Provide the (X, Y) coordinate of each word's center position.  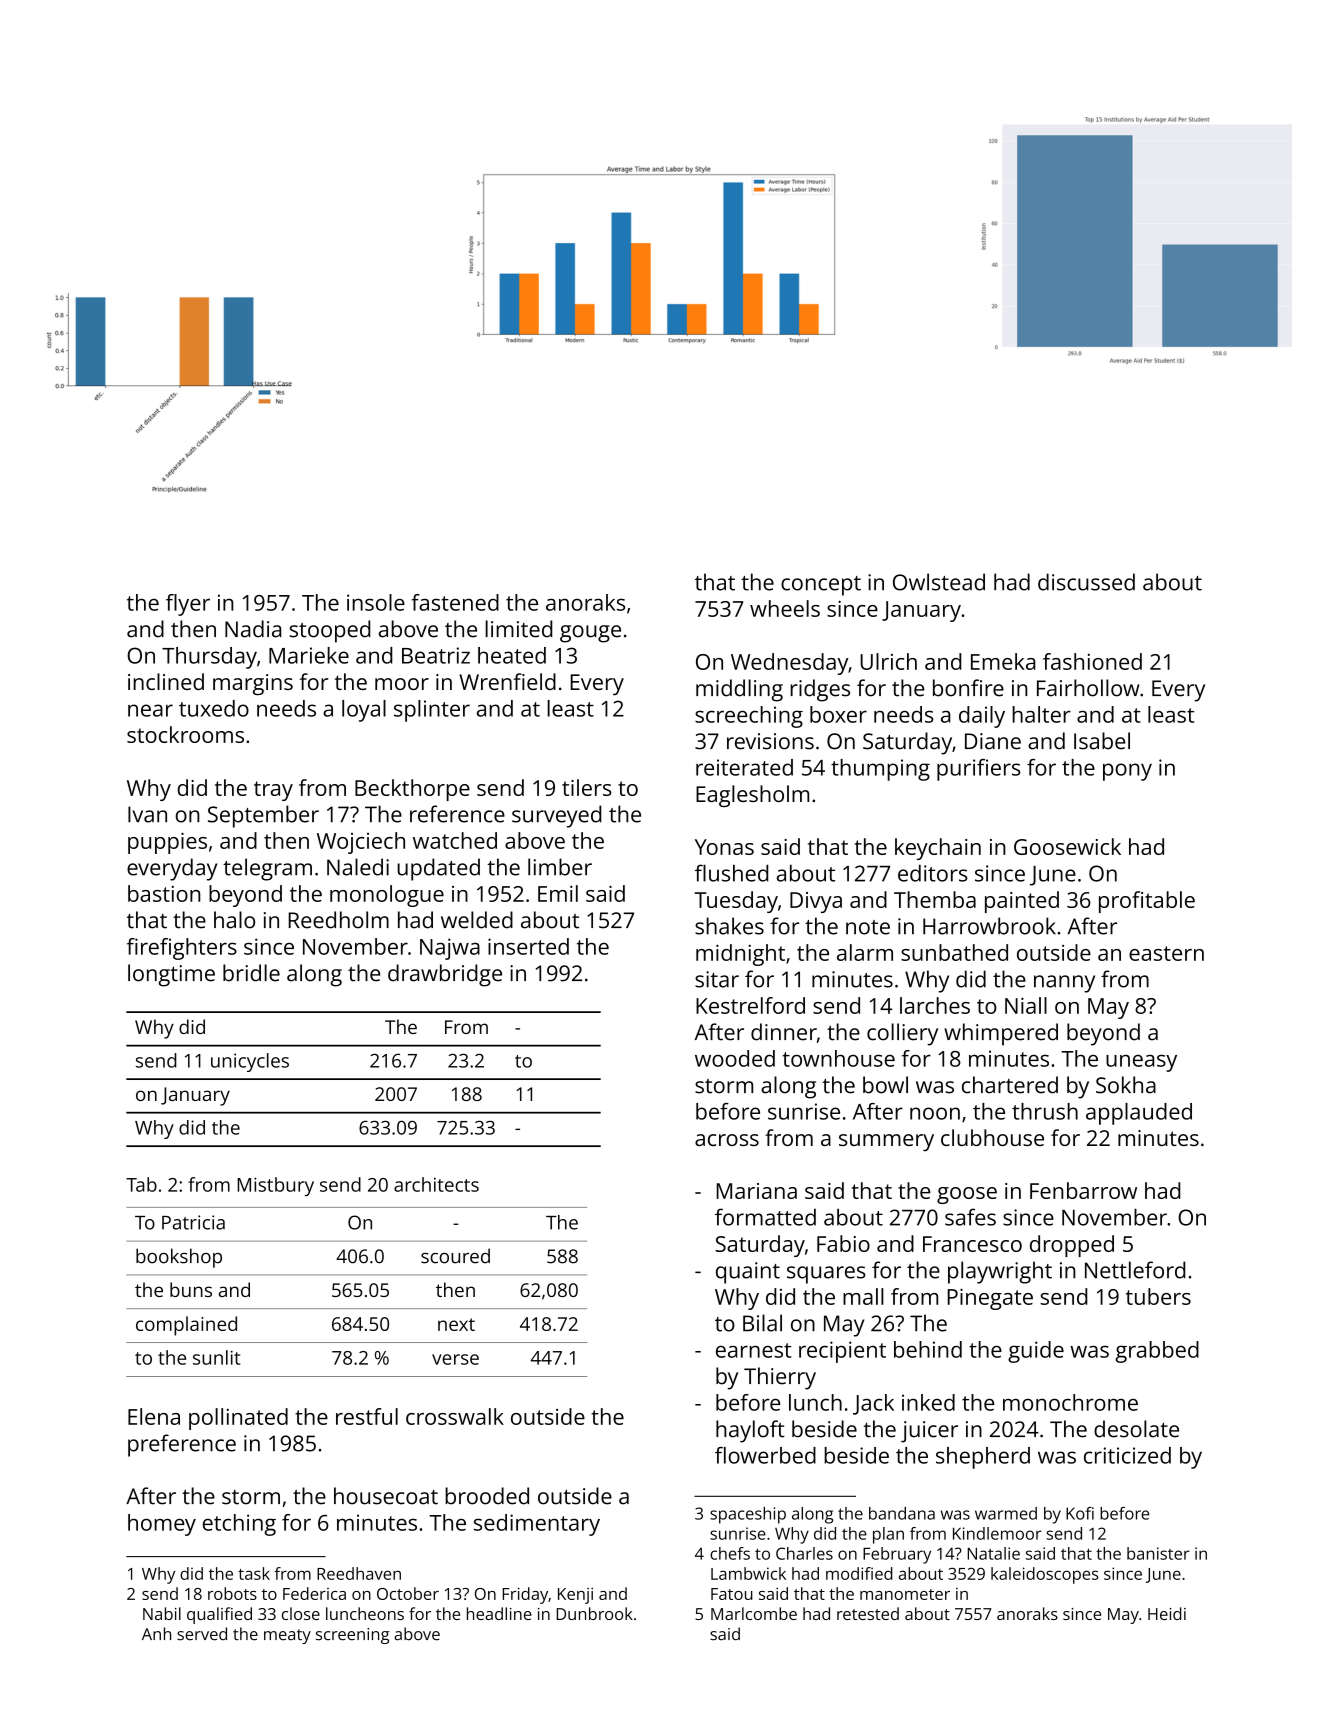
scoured (455, 1256)
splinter (432, 711)
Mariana (757, 1191)
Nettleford (1135, 1270)
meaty (287, 1636)
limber (560, 867)
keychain (938, 849)
